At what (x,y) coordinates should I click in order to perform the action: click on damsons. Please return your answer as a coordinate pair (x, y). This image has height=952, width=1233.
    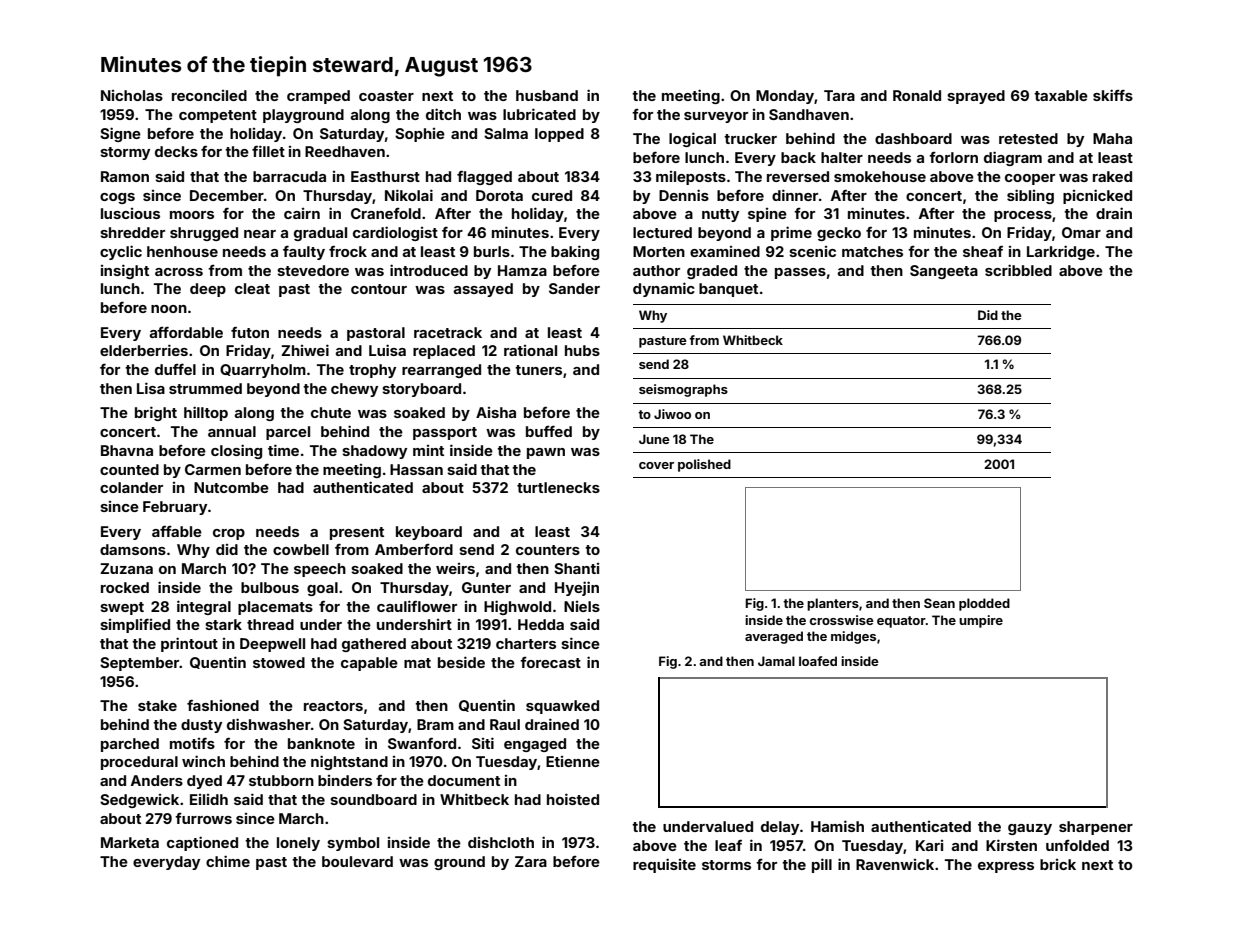
    Looking at the image, I should click on (133, 549).
